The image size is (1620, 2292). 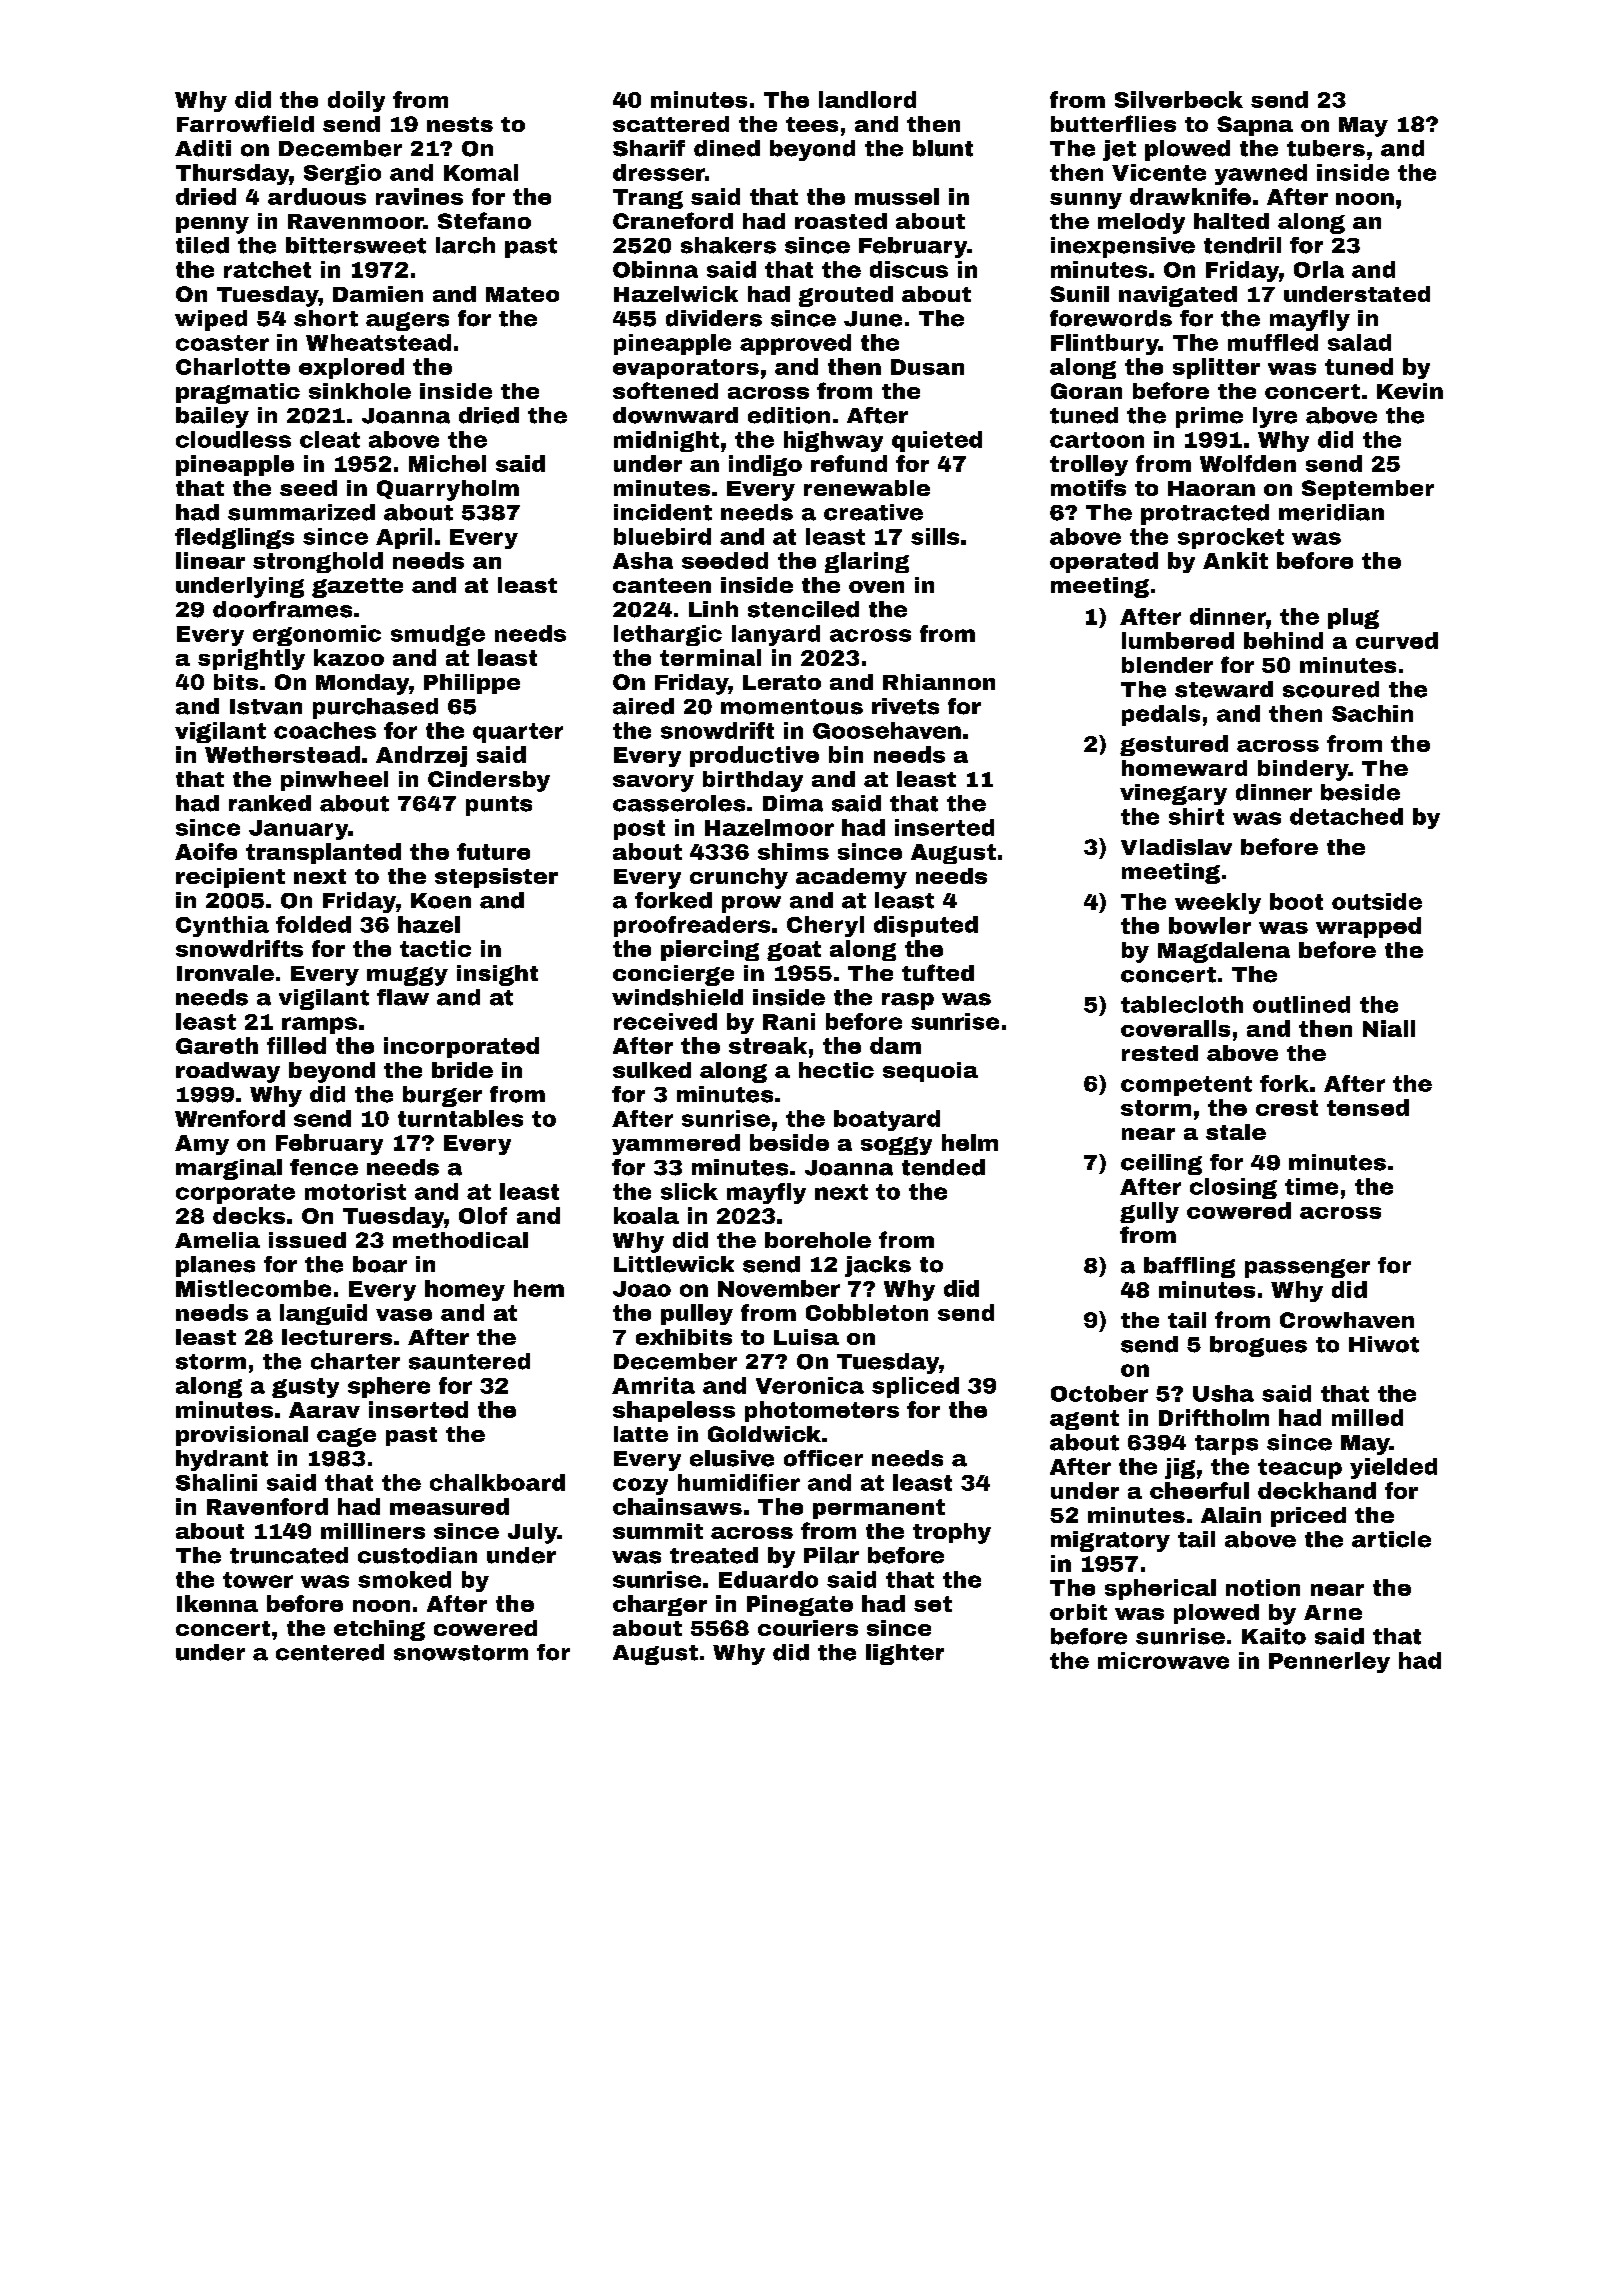 What do you see at coordinates (1410, 391) in the screenshot?
I see `Kevin` at bounding box center [1410, 391].
